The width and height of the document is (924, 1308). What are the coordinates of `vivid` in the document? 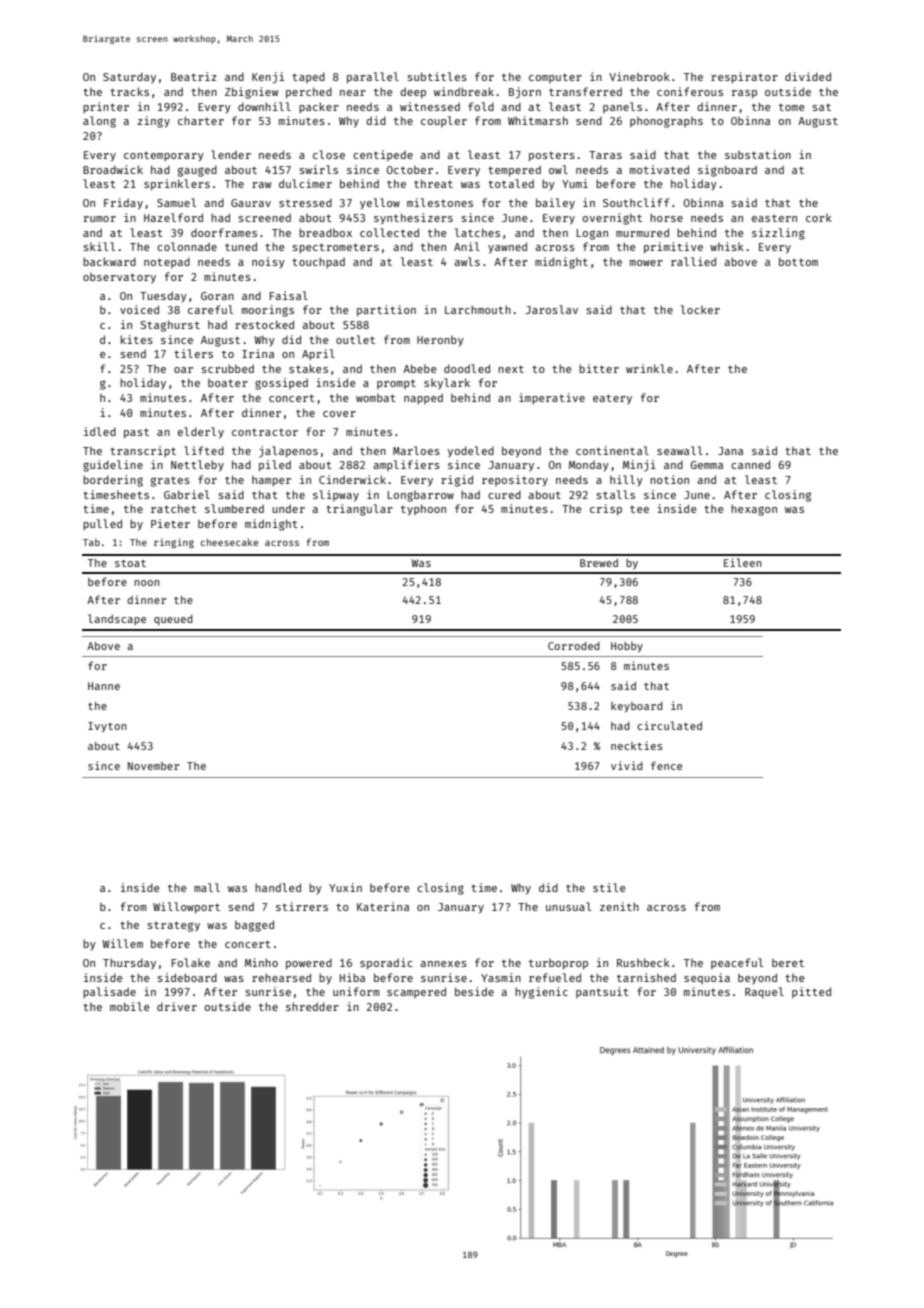 It's located at (627, 765).
